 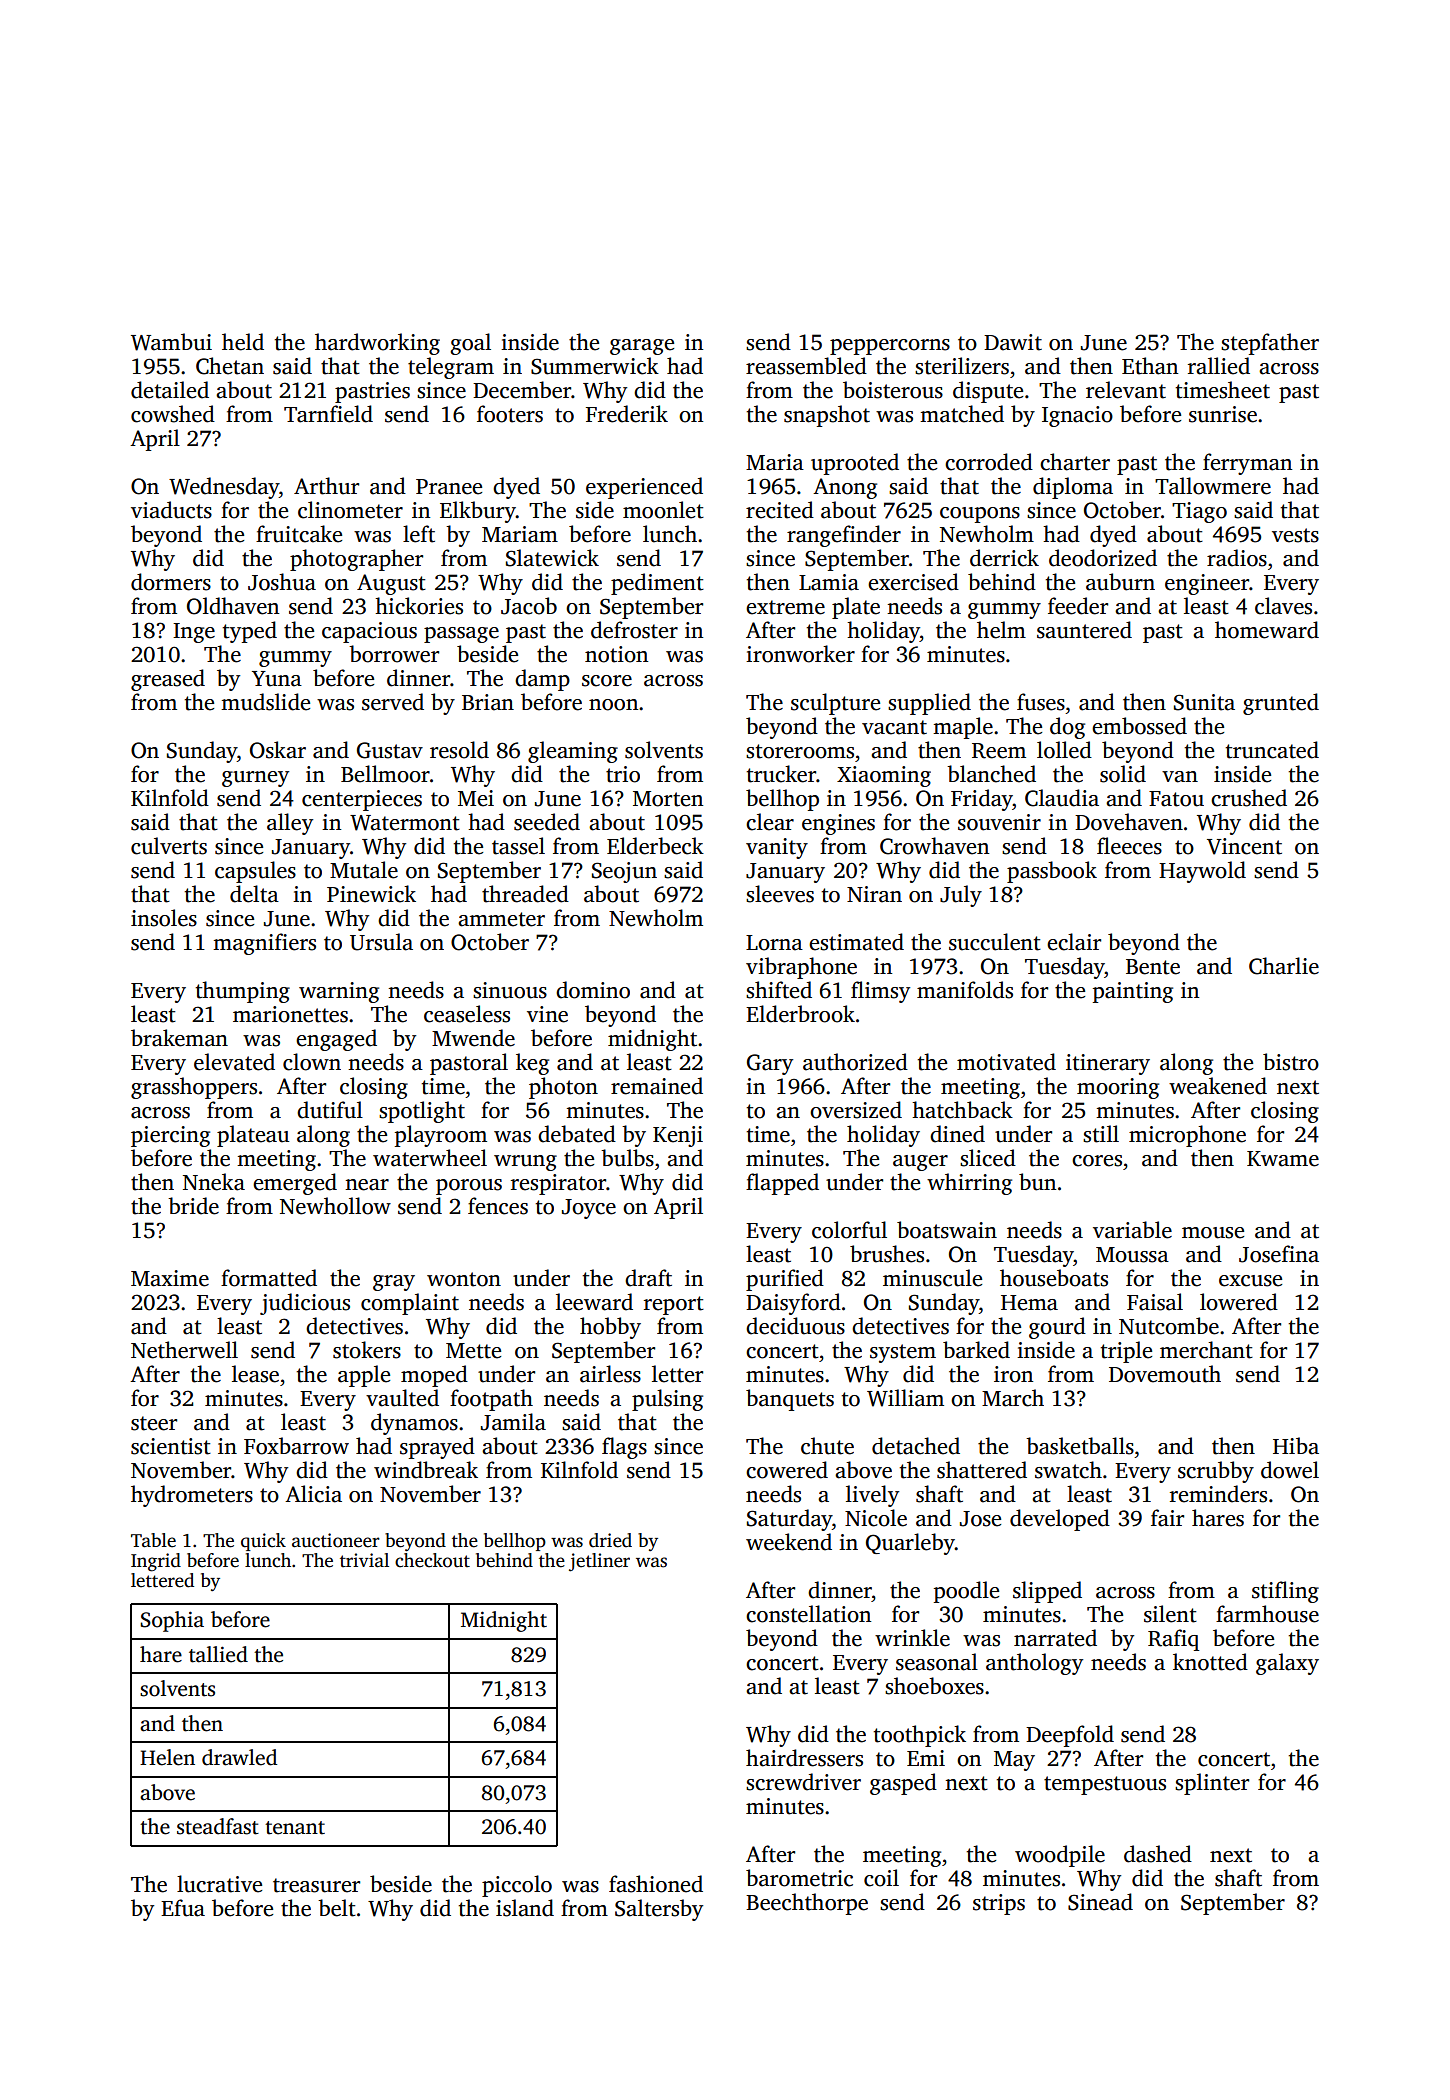 I want to click on garage, so click(x=642, y=347).
